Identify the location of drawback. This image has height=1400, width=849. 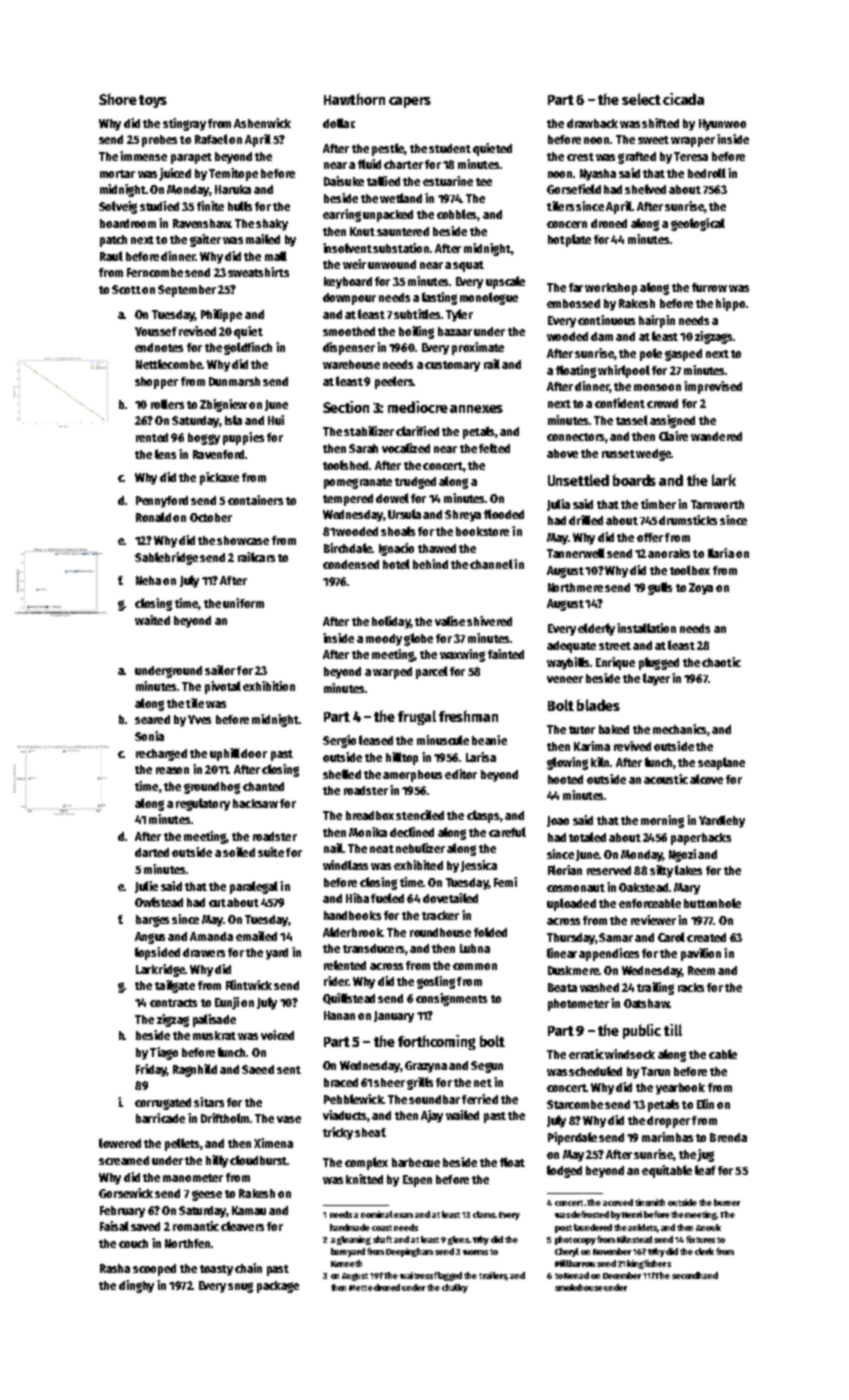
(592, 123).
